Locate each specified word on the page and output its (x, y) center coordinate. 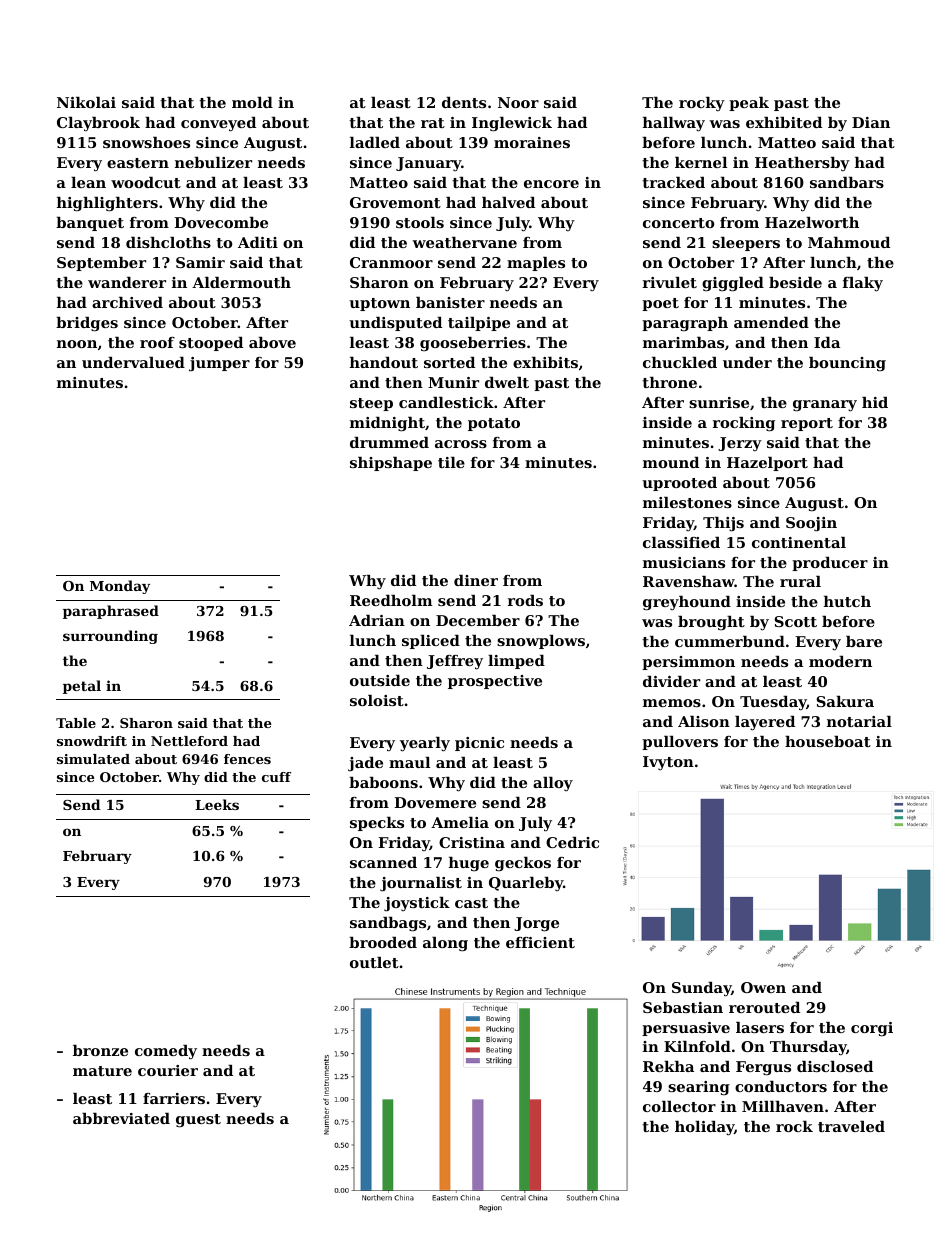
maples (536, 264)
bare (864, 641)
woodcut (146, 182)
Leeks (217, 804)
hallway (674, 124)
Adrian (377, 620)
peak (749, 104)
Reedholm (391, 600)
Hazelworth (812, 222)
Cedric (572, 842)
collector (679, 1106)
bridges (87, 324)
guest (198, 1121)
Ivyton (668, 763)
